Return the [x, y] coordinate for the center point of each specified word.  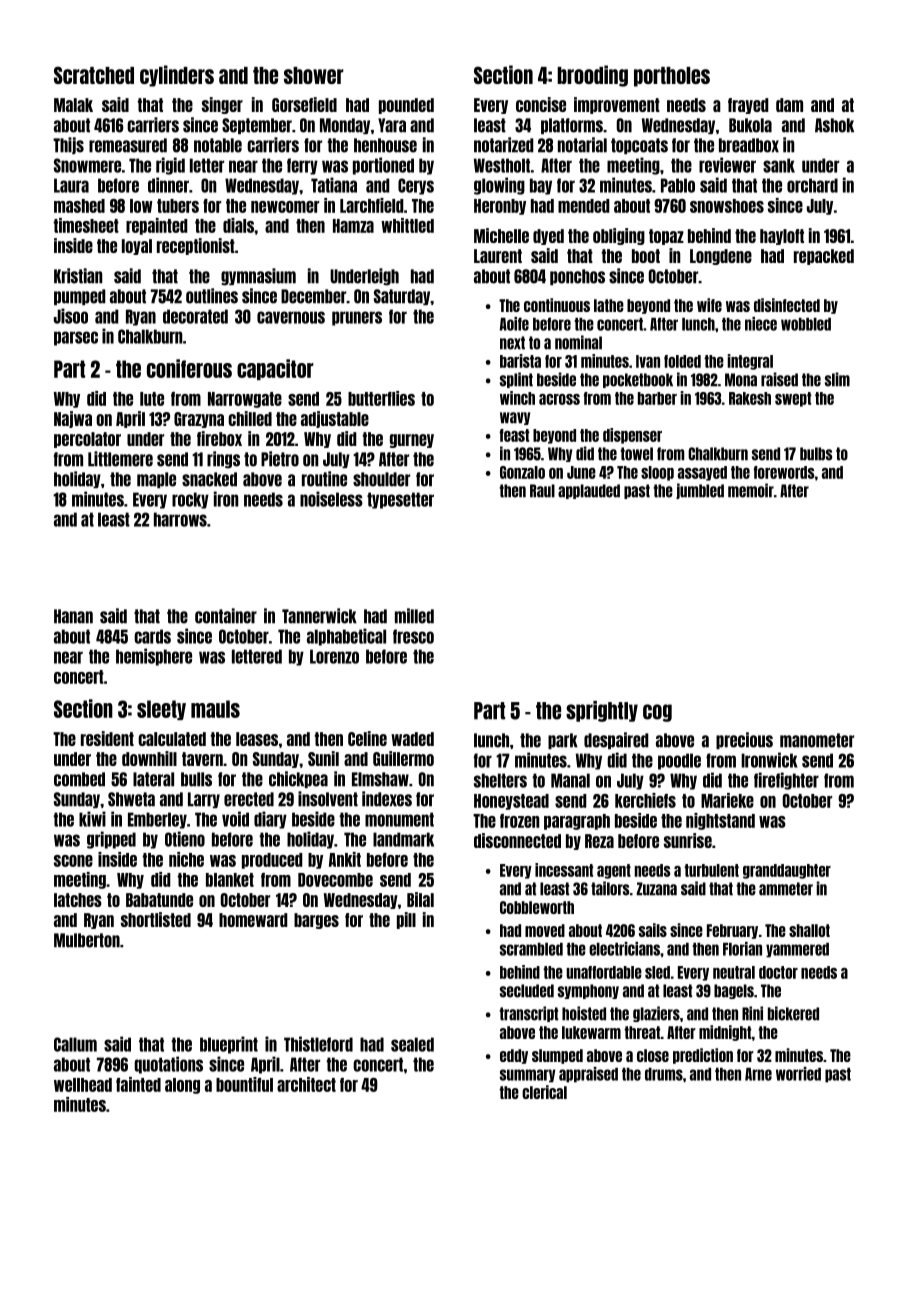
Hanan [73, 616]
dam [789, 105]
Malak [73, 105]
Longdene [721, 257]
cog [657, 713]
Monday [345, 126]
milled [414, 616]
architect [306, 1084]
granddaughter [787, 871]
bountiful [244, 1084]
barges [316, 921]
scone [73, 861]
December [314, 296]
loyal [137, 247]
